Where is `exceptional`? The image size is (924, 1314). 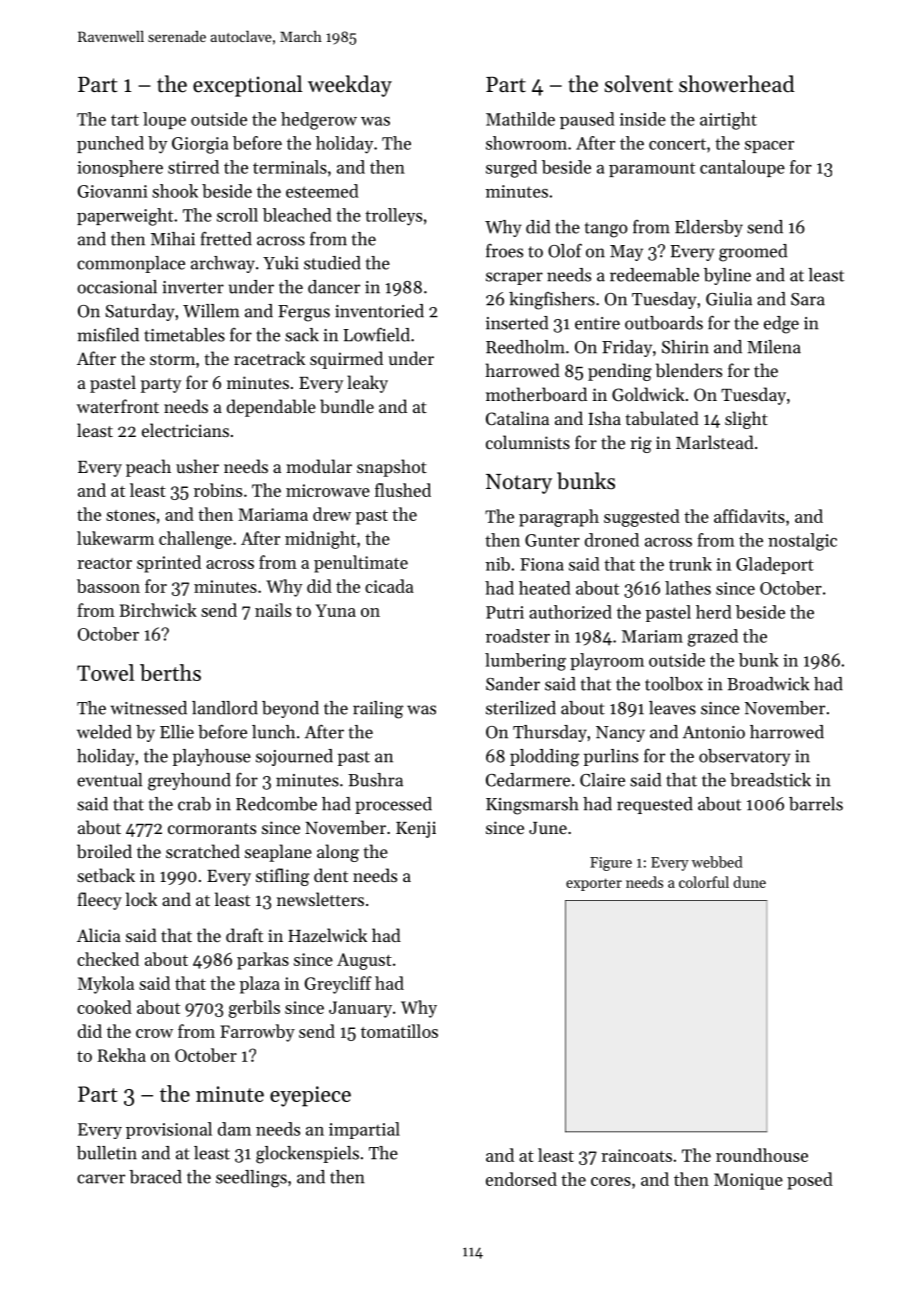
exceptional is located at coordinates (247, 86).
